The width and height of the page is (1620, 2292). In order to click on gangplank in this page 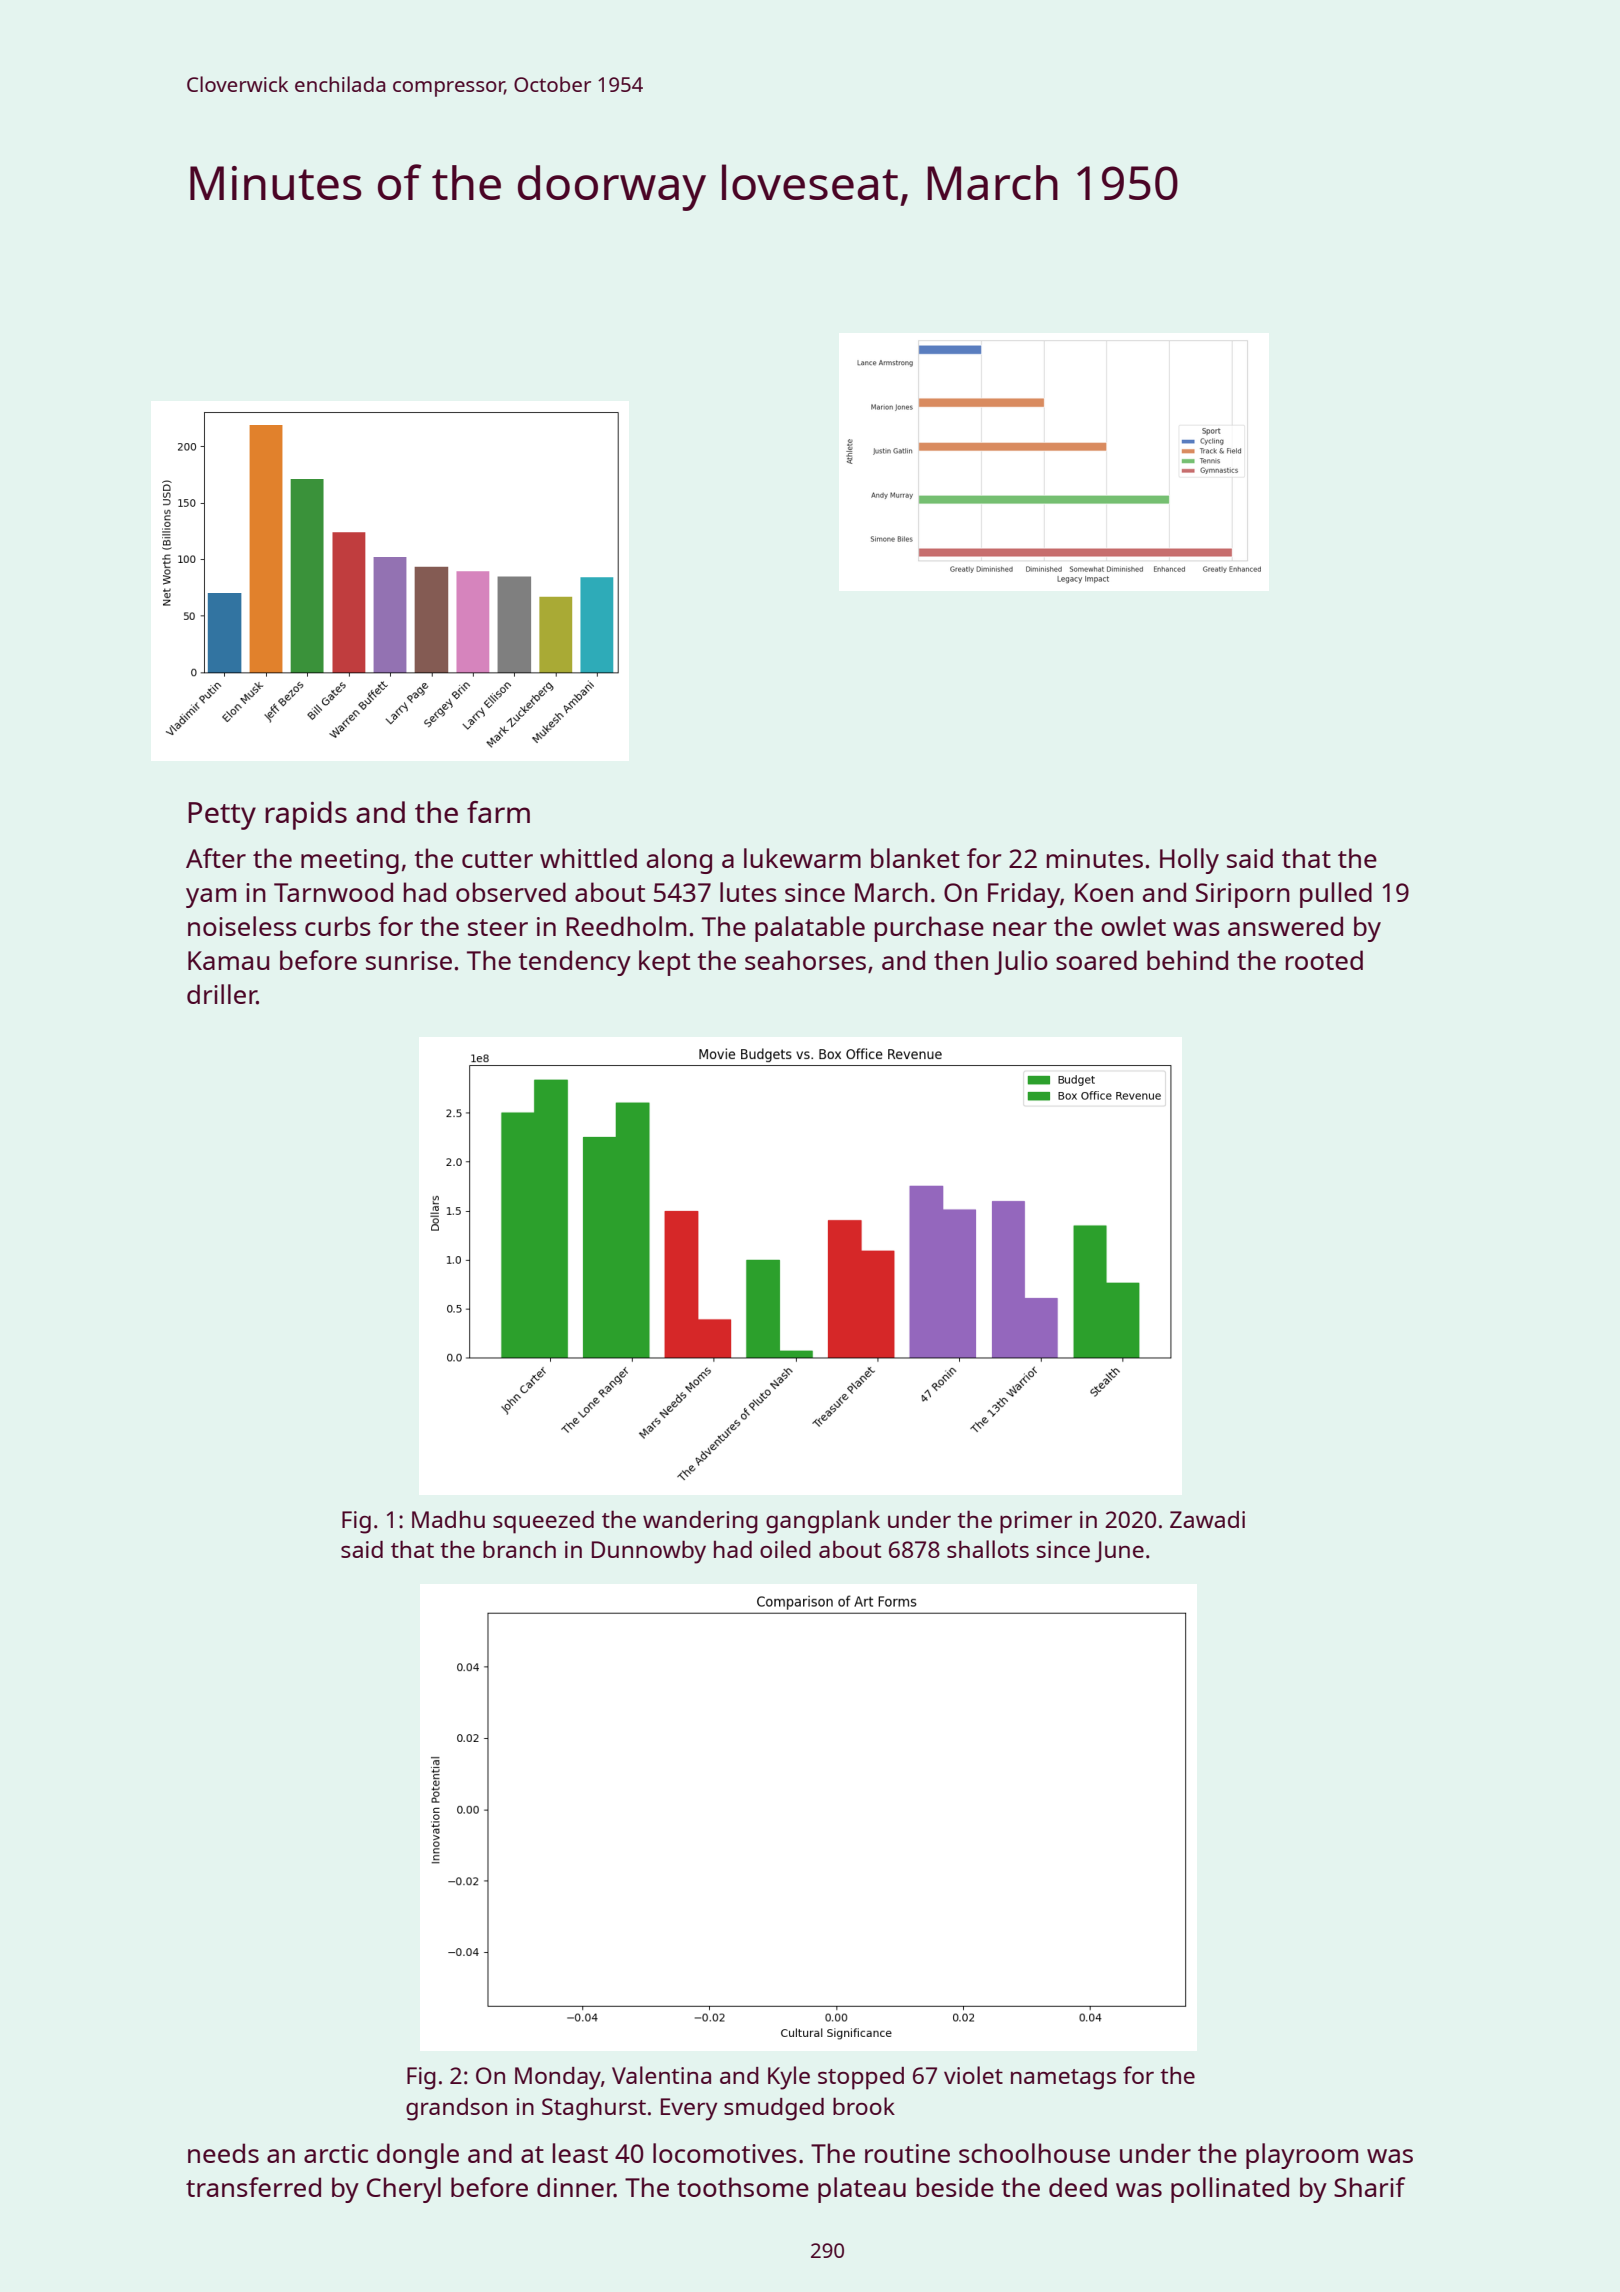, I will do `click(823, 1522)`.
